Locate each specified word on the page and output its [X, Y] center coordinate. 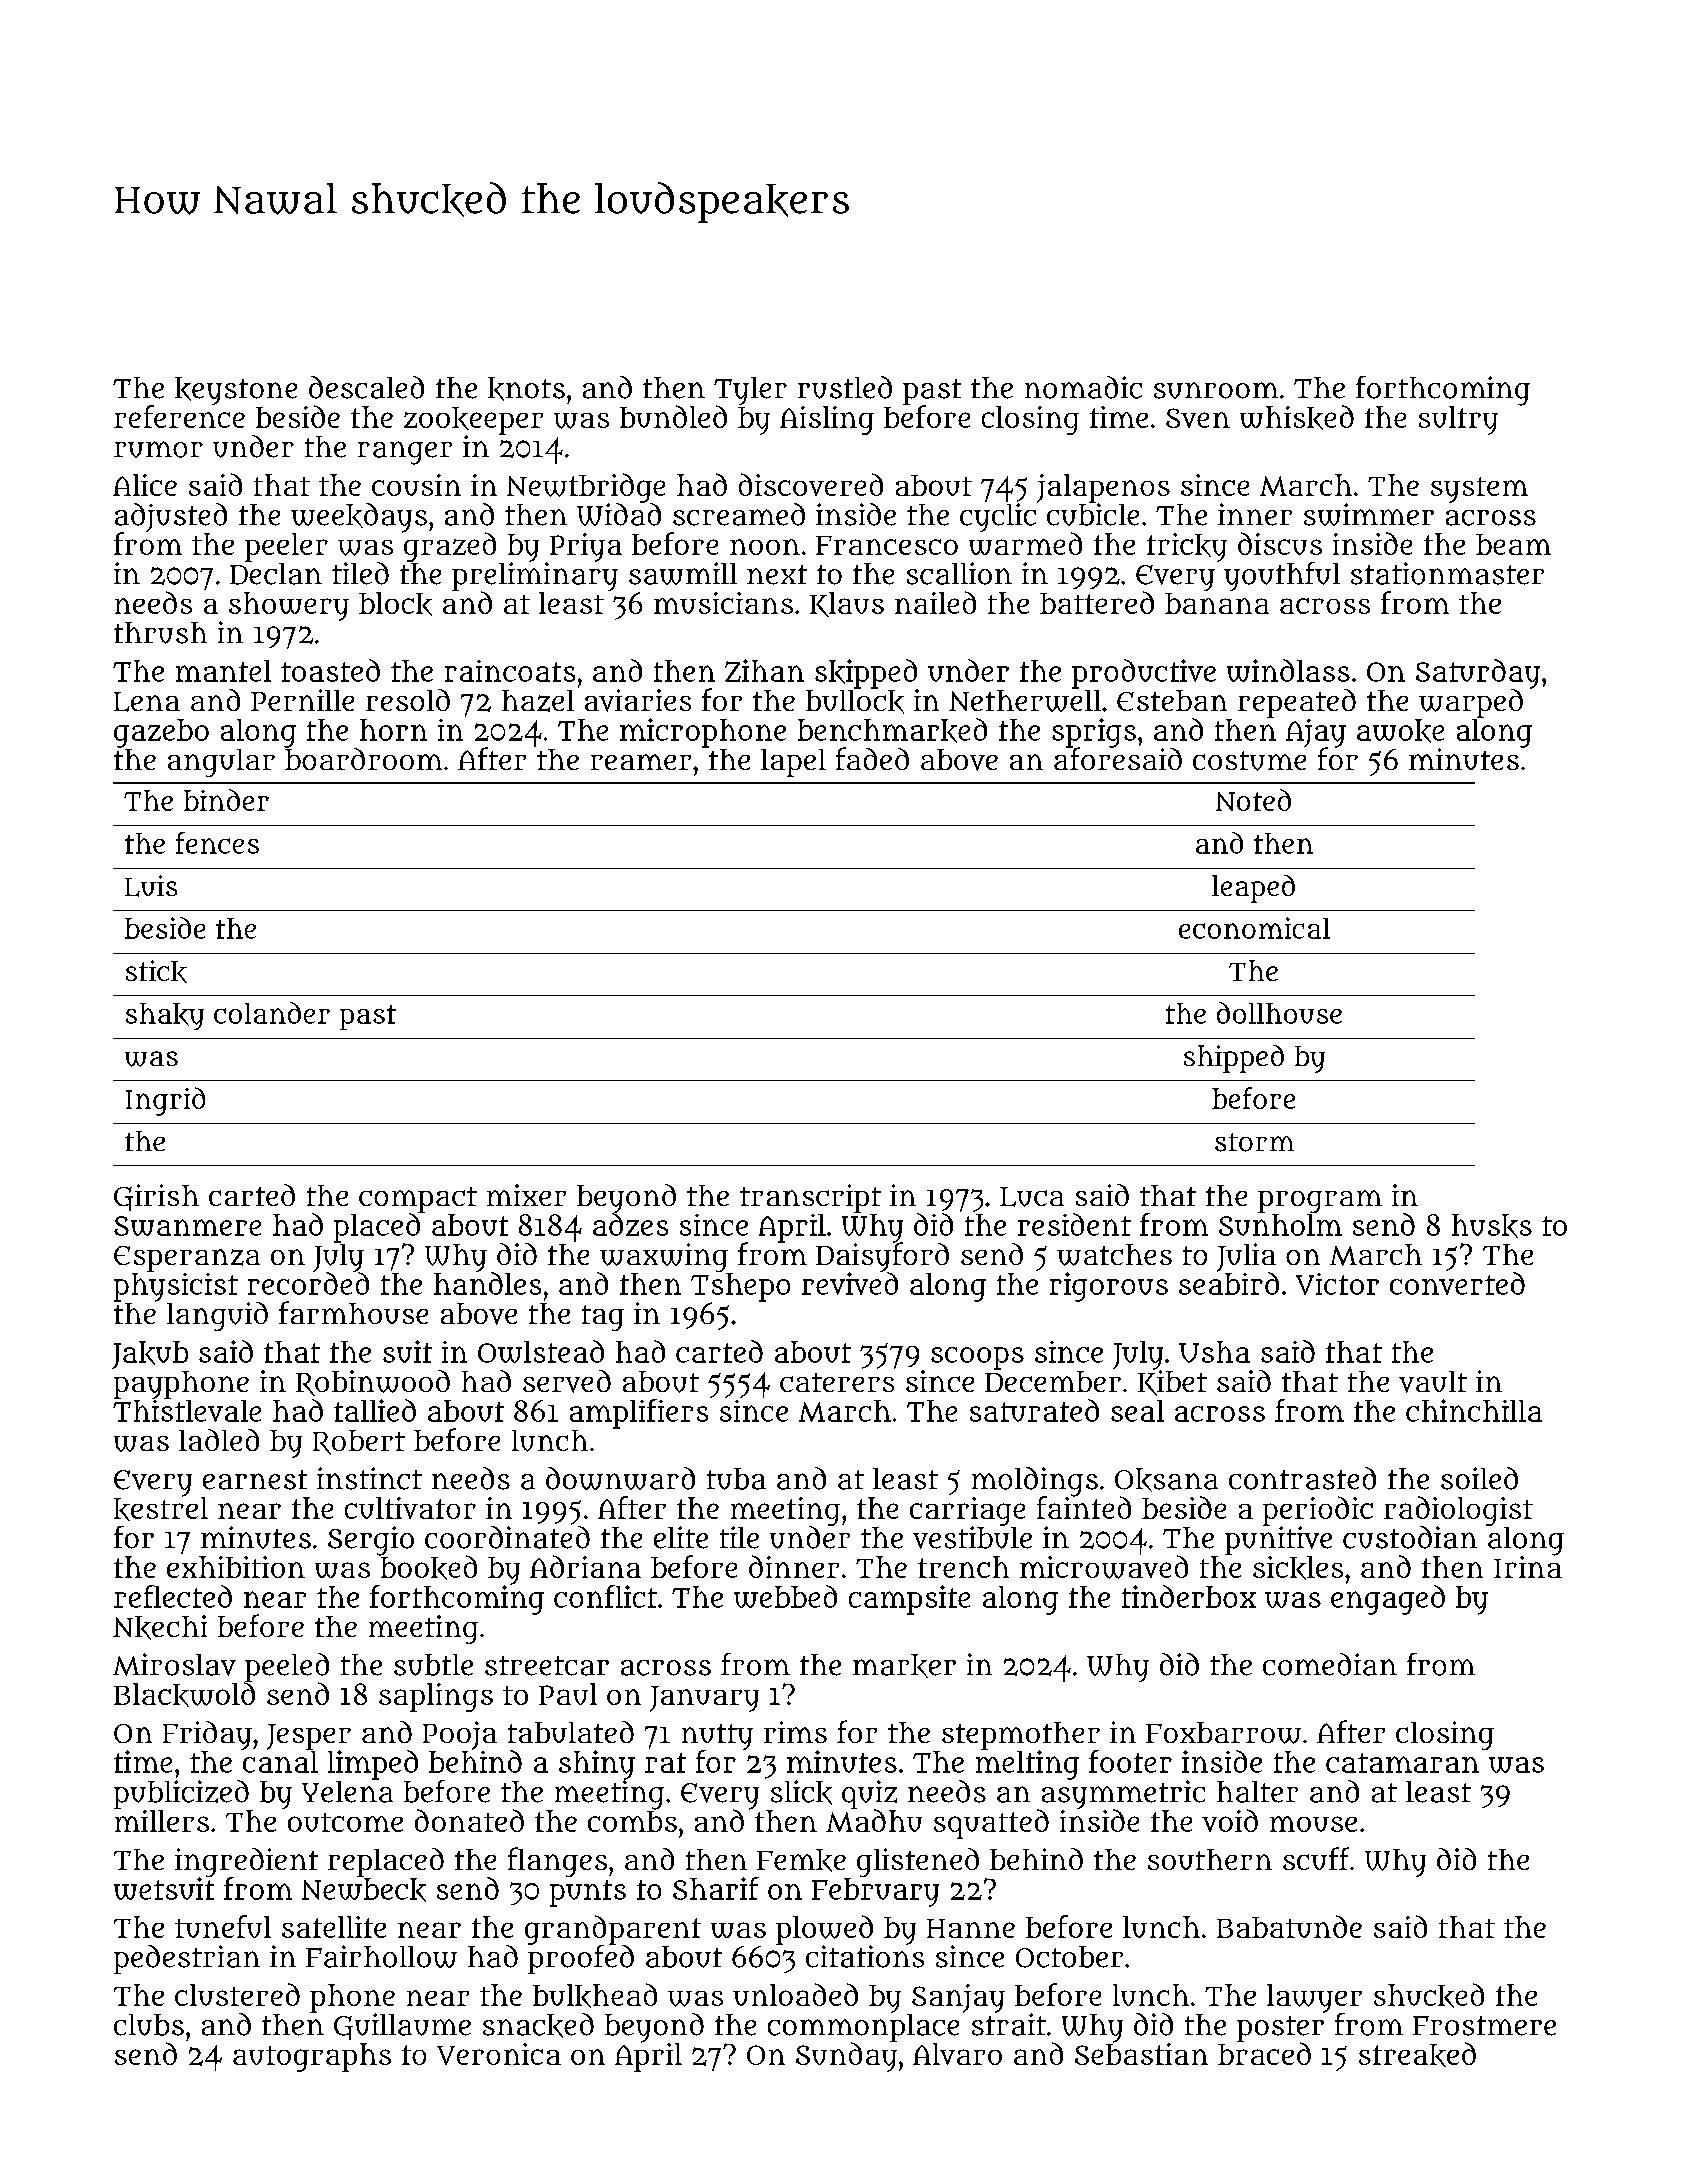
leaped [1253, 889]
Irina [1528, 1567]
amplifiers [639, 1414]
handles [487, 1283]
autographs [312, 2057]
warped [1471, 703]
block [395, 604]
